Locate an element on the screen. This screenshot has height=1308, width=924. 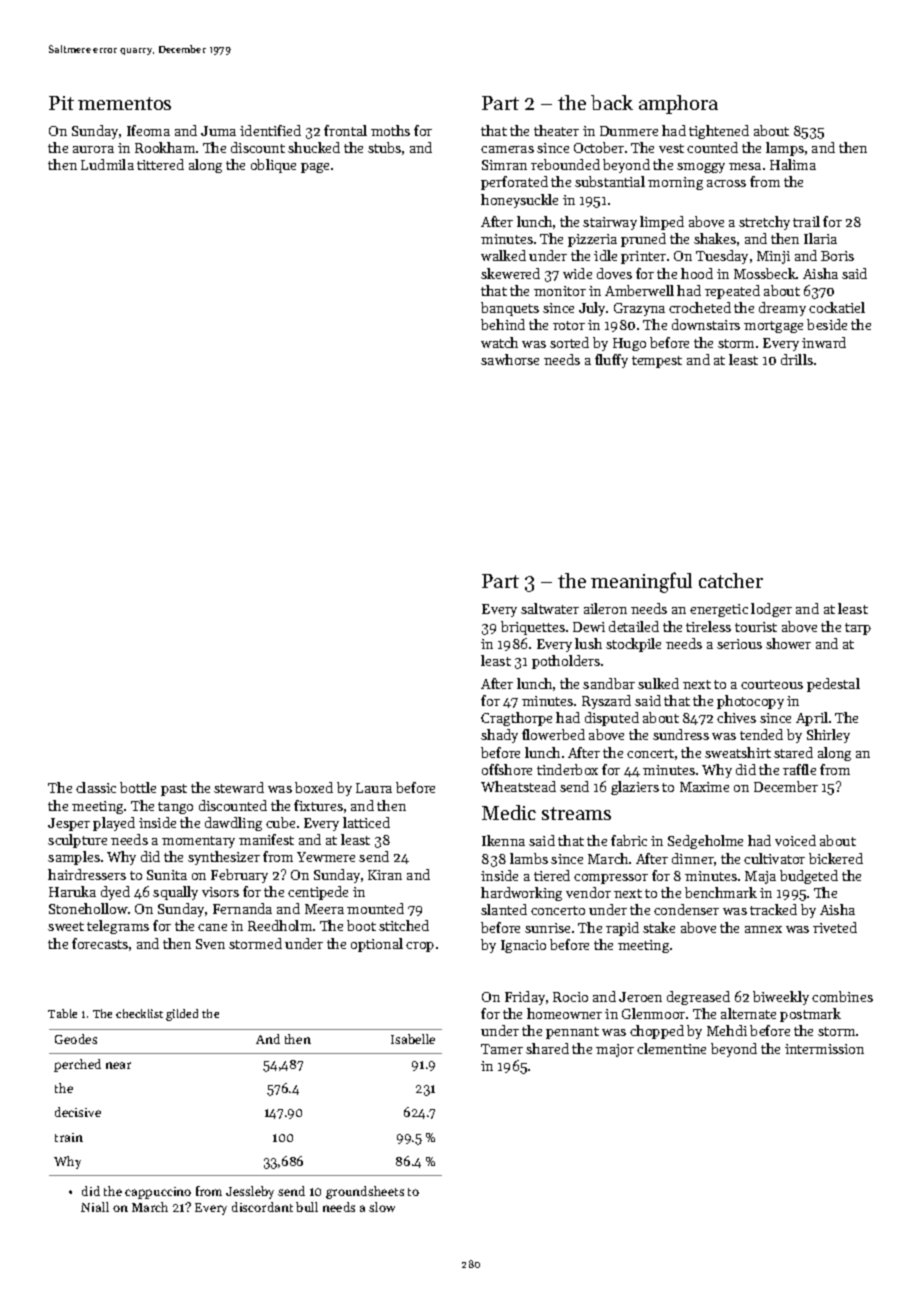
drills is located at coordinates (797, 359).
